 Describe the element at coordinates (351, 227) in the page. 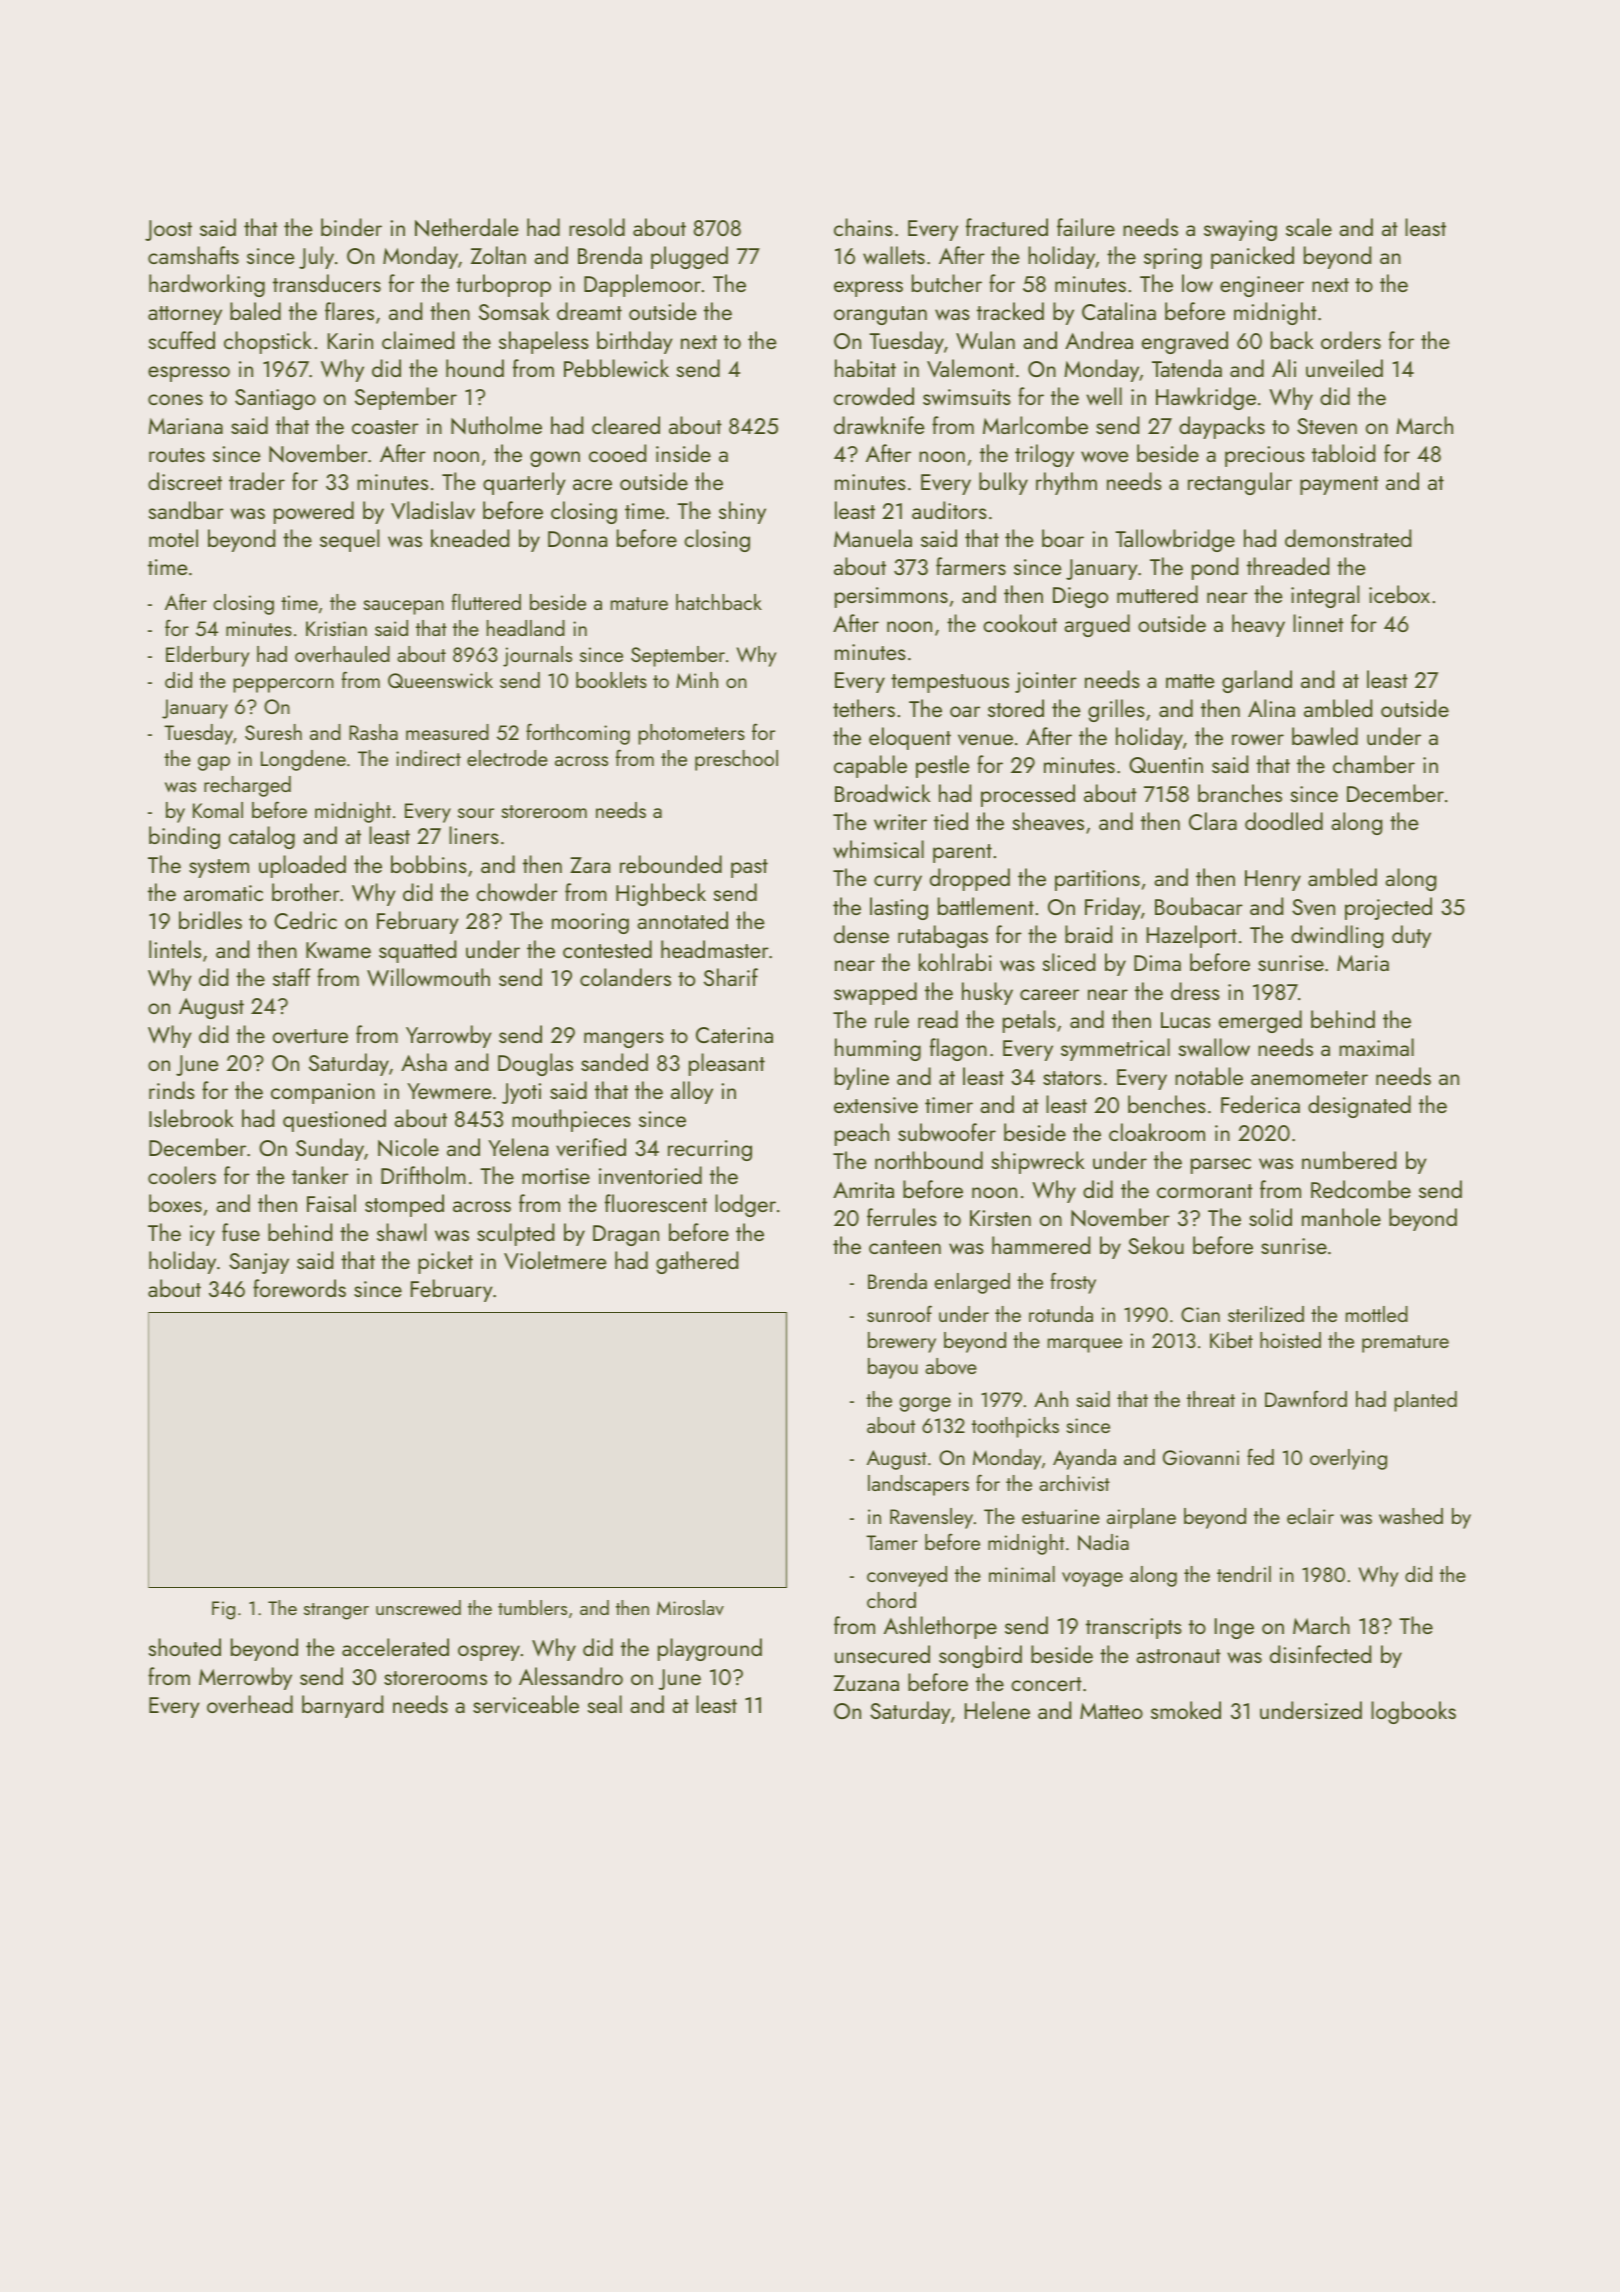

I see `binder` at that location.
